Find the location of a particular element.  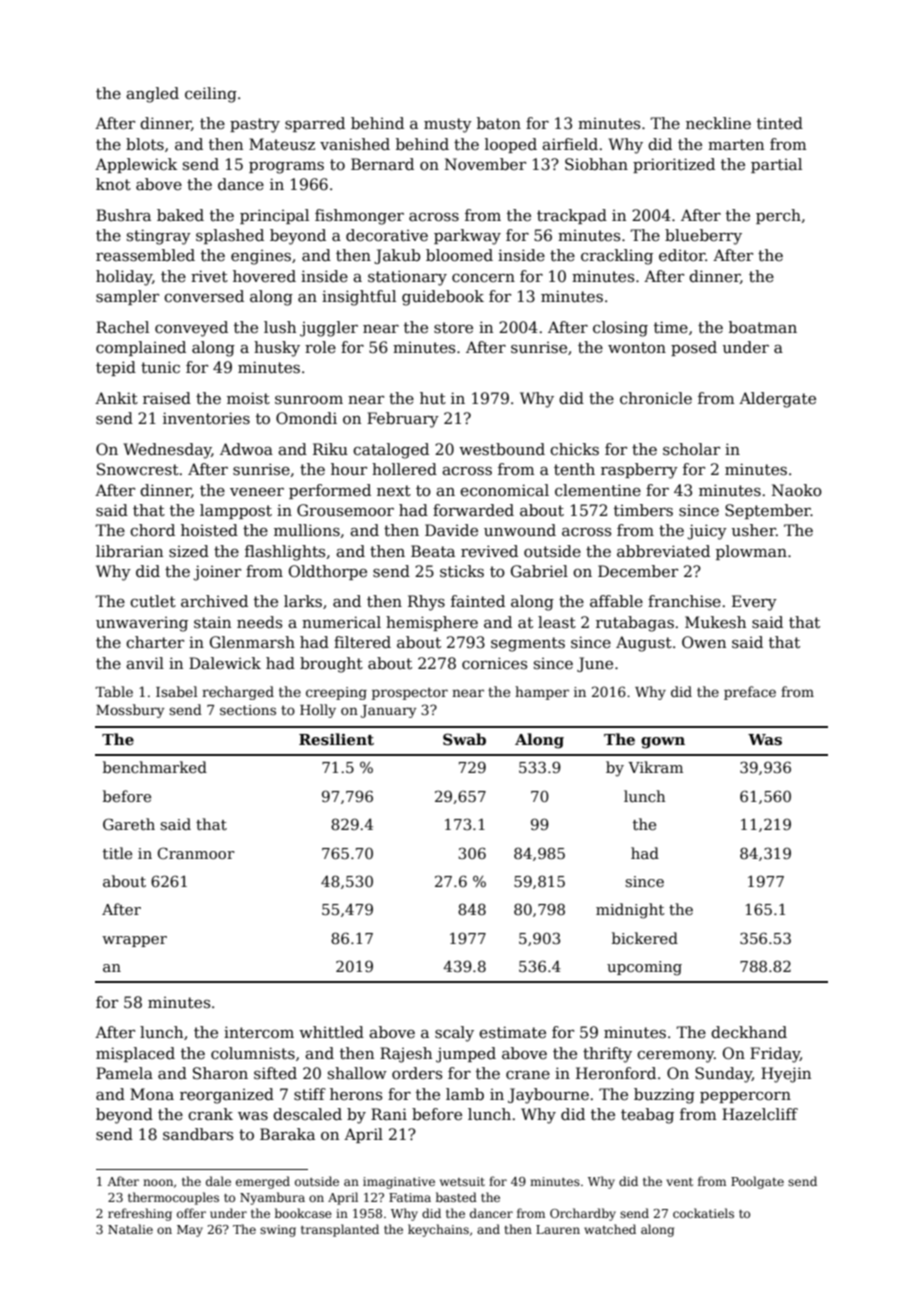

angled is located at coordinates (152, 95).
